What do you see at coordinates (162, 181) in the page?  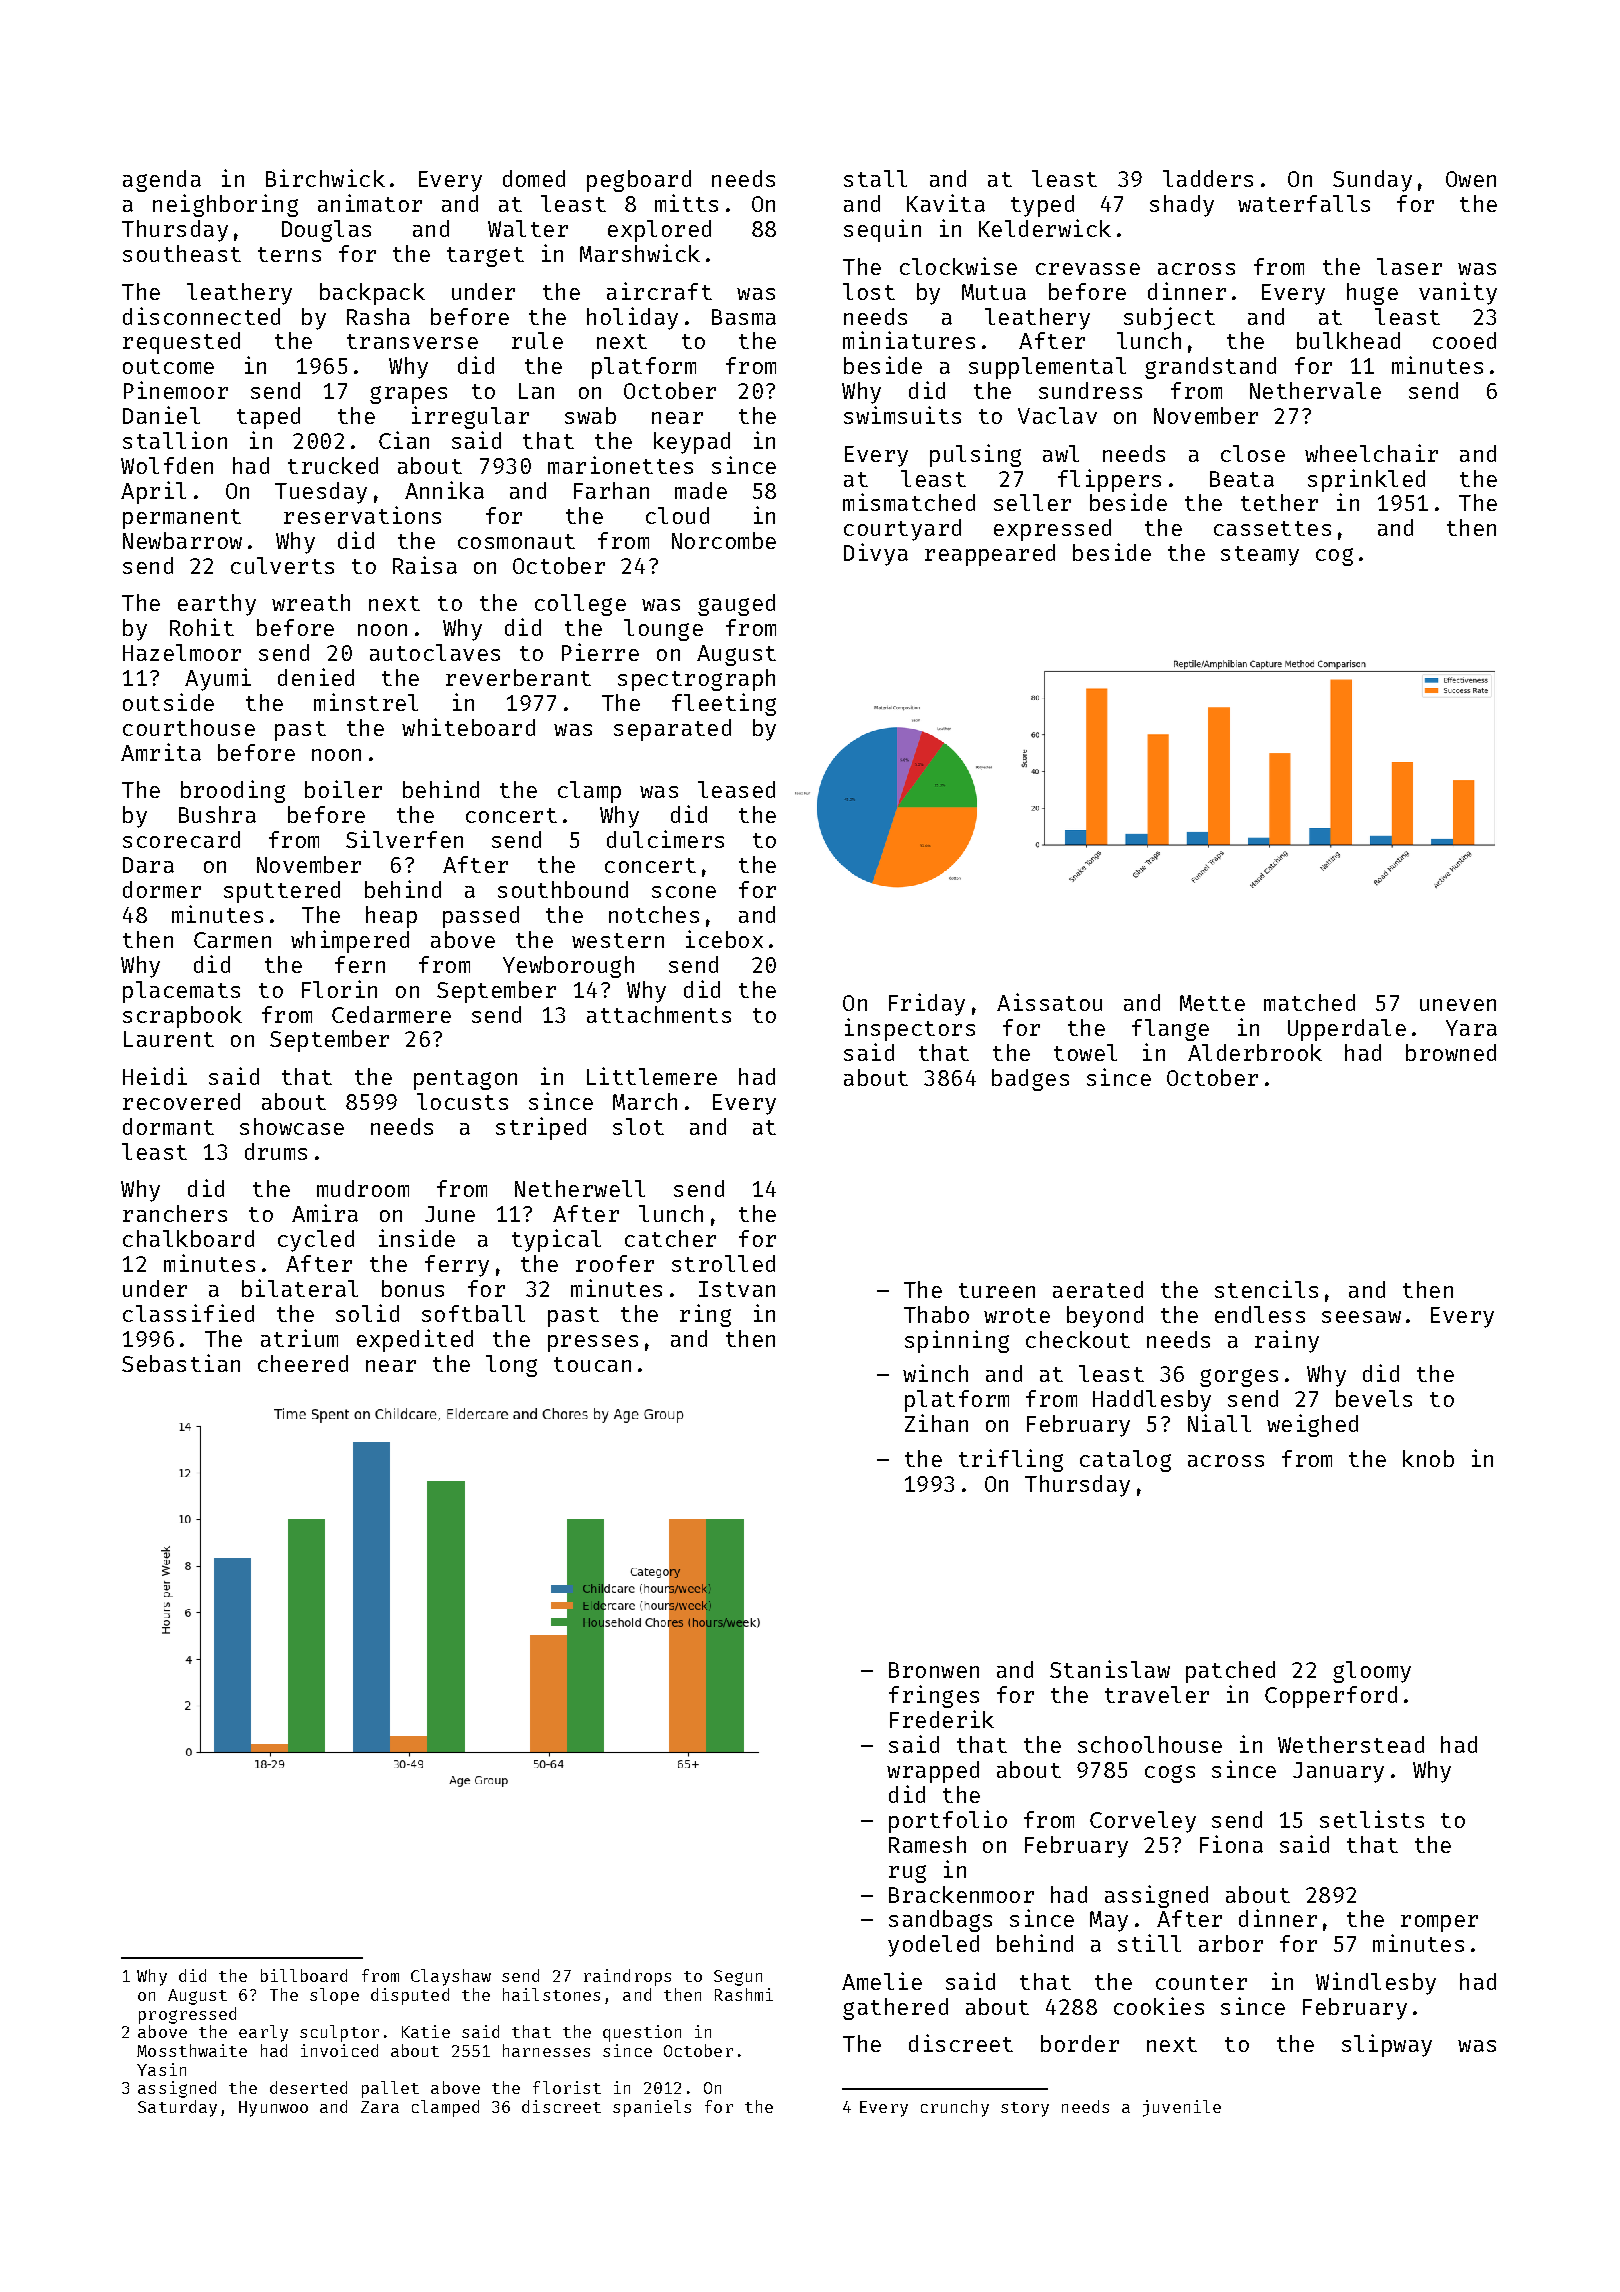 I see `agenda` at bounding box center [162, 181].
